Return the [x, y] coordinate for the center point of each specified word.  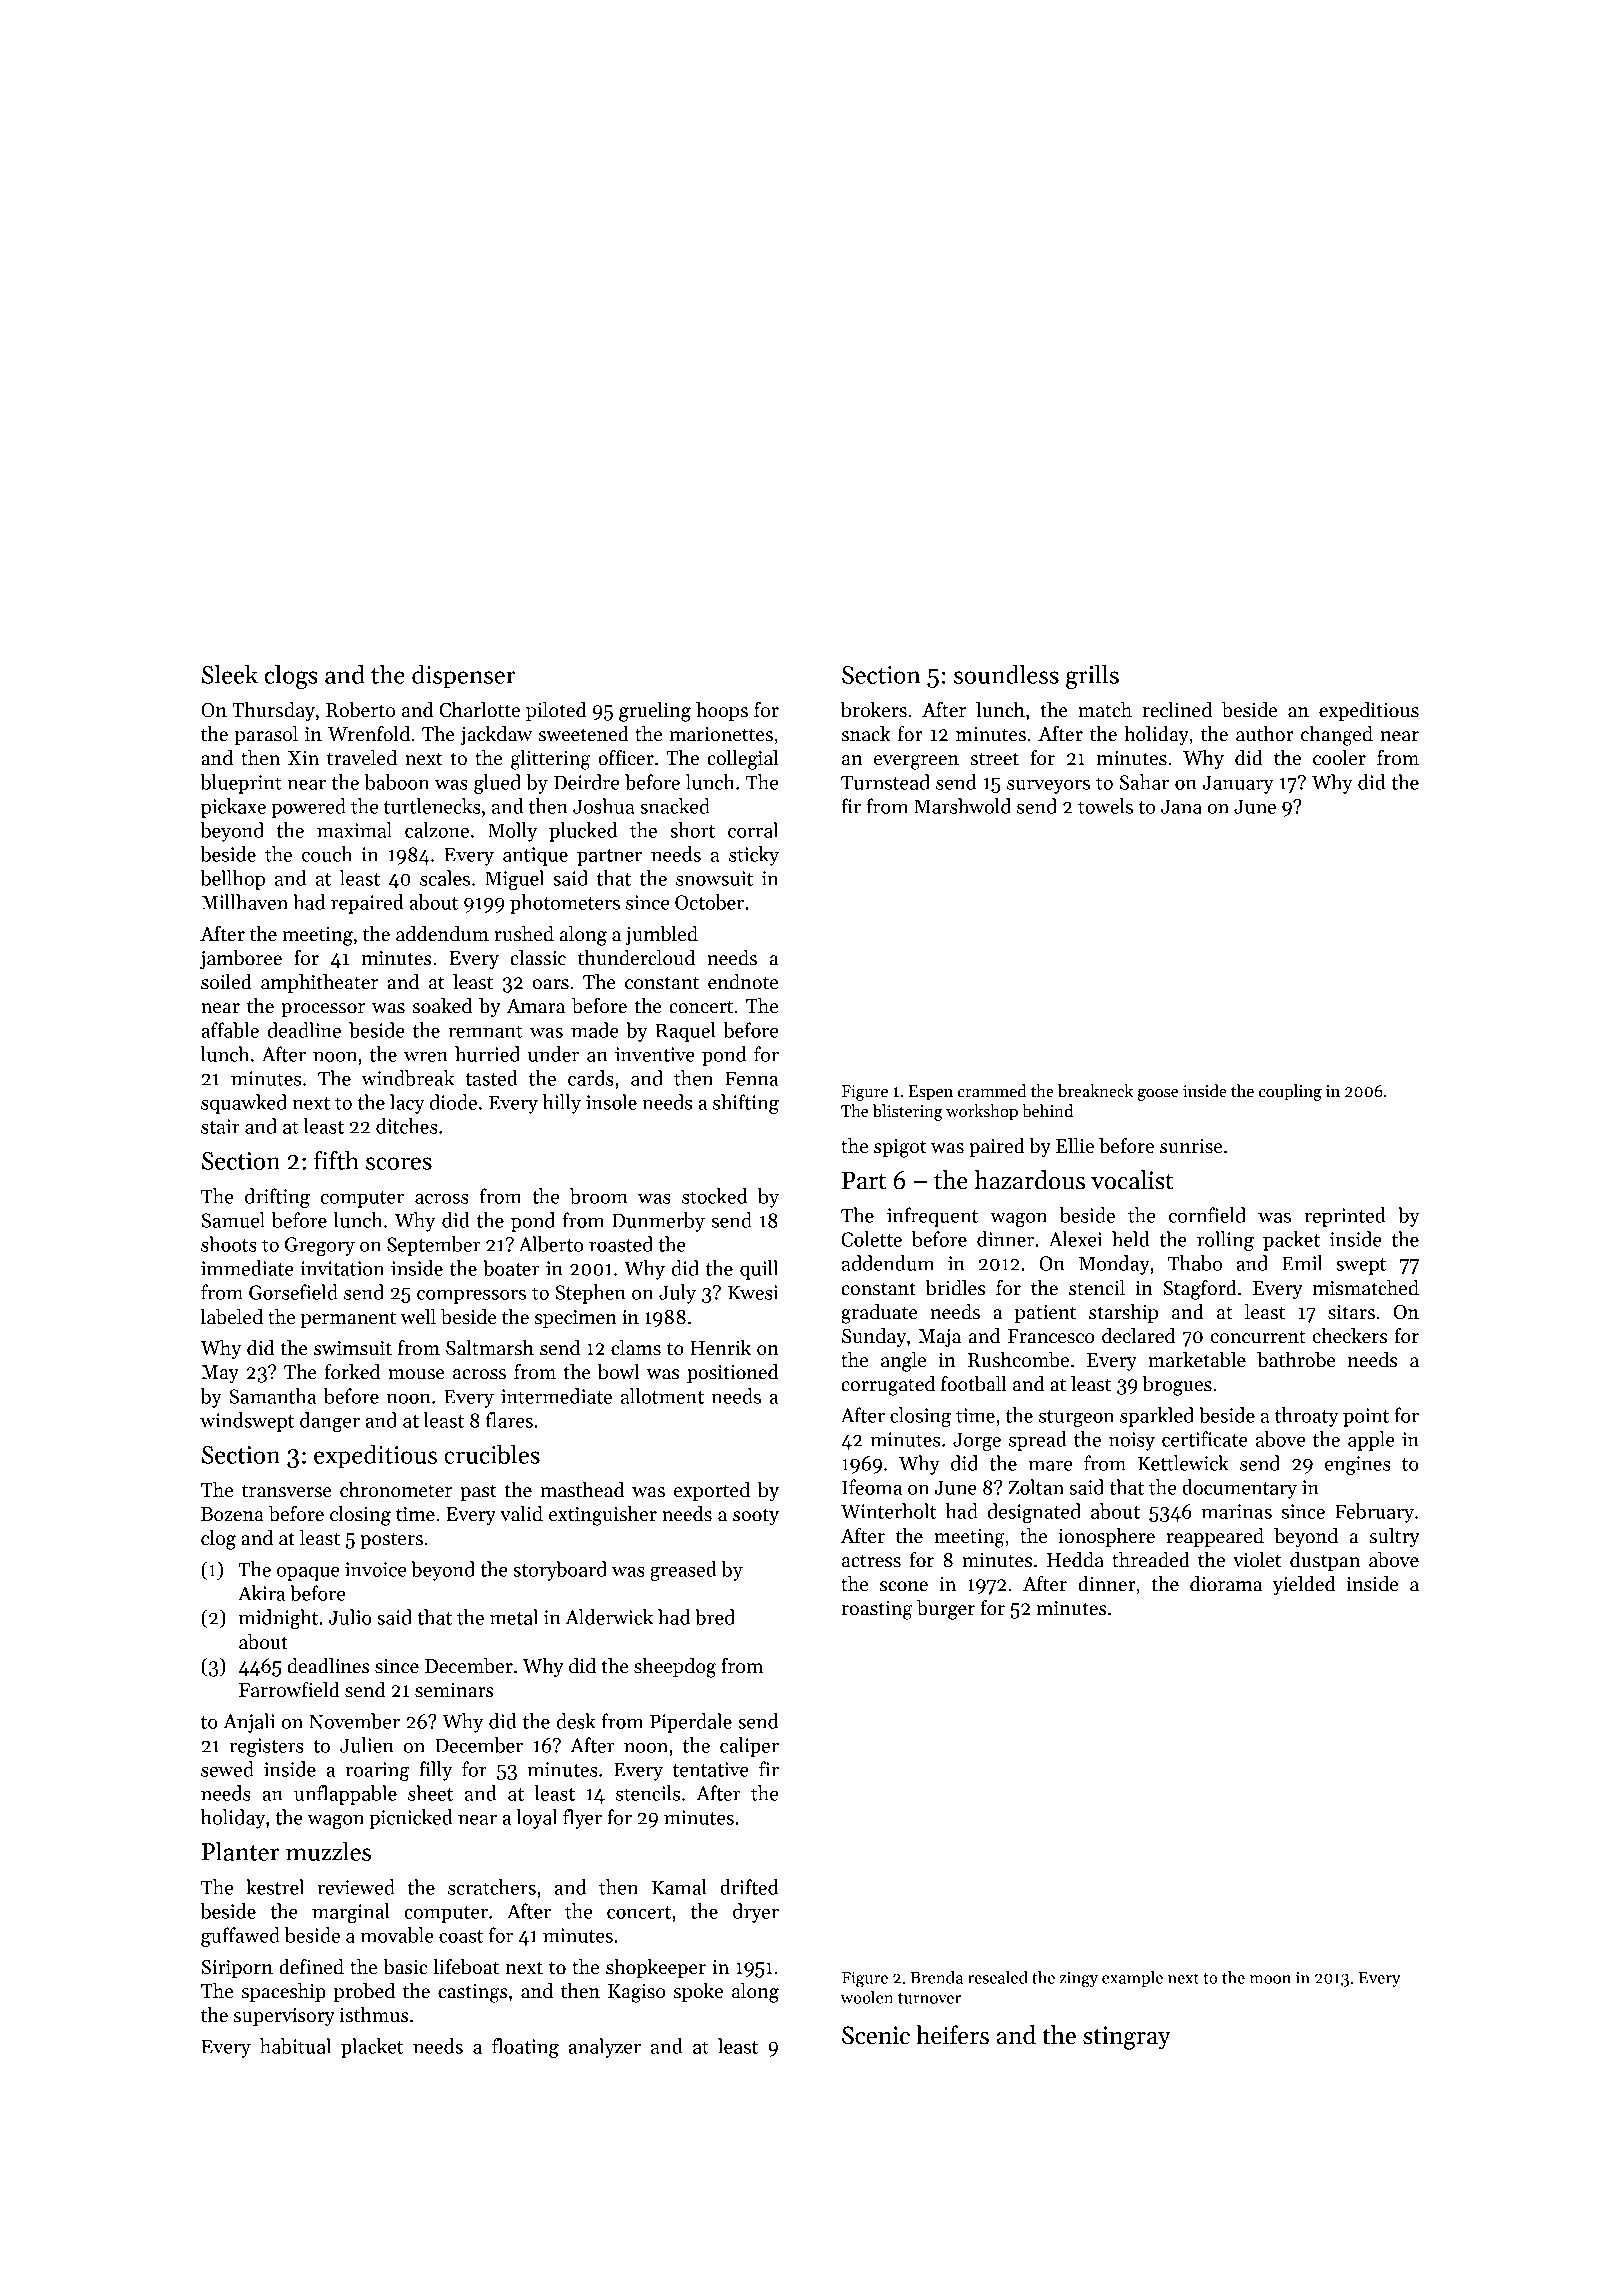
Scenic [876, 2035]
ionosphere [1107, 1537]
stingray [1127, 2038]
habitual [295, 2046]
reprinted [1345, 1217]
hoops [722, 711]
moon [1270, 1979]
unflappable [345, 1795]
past [478, 1493]
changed [1337, 736]
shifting [746, 1104]
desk [576, 1721]
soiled [226, 982]
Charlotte [479, 710]
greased [683, 1571]
